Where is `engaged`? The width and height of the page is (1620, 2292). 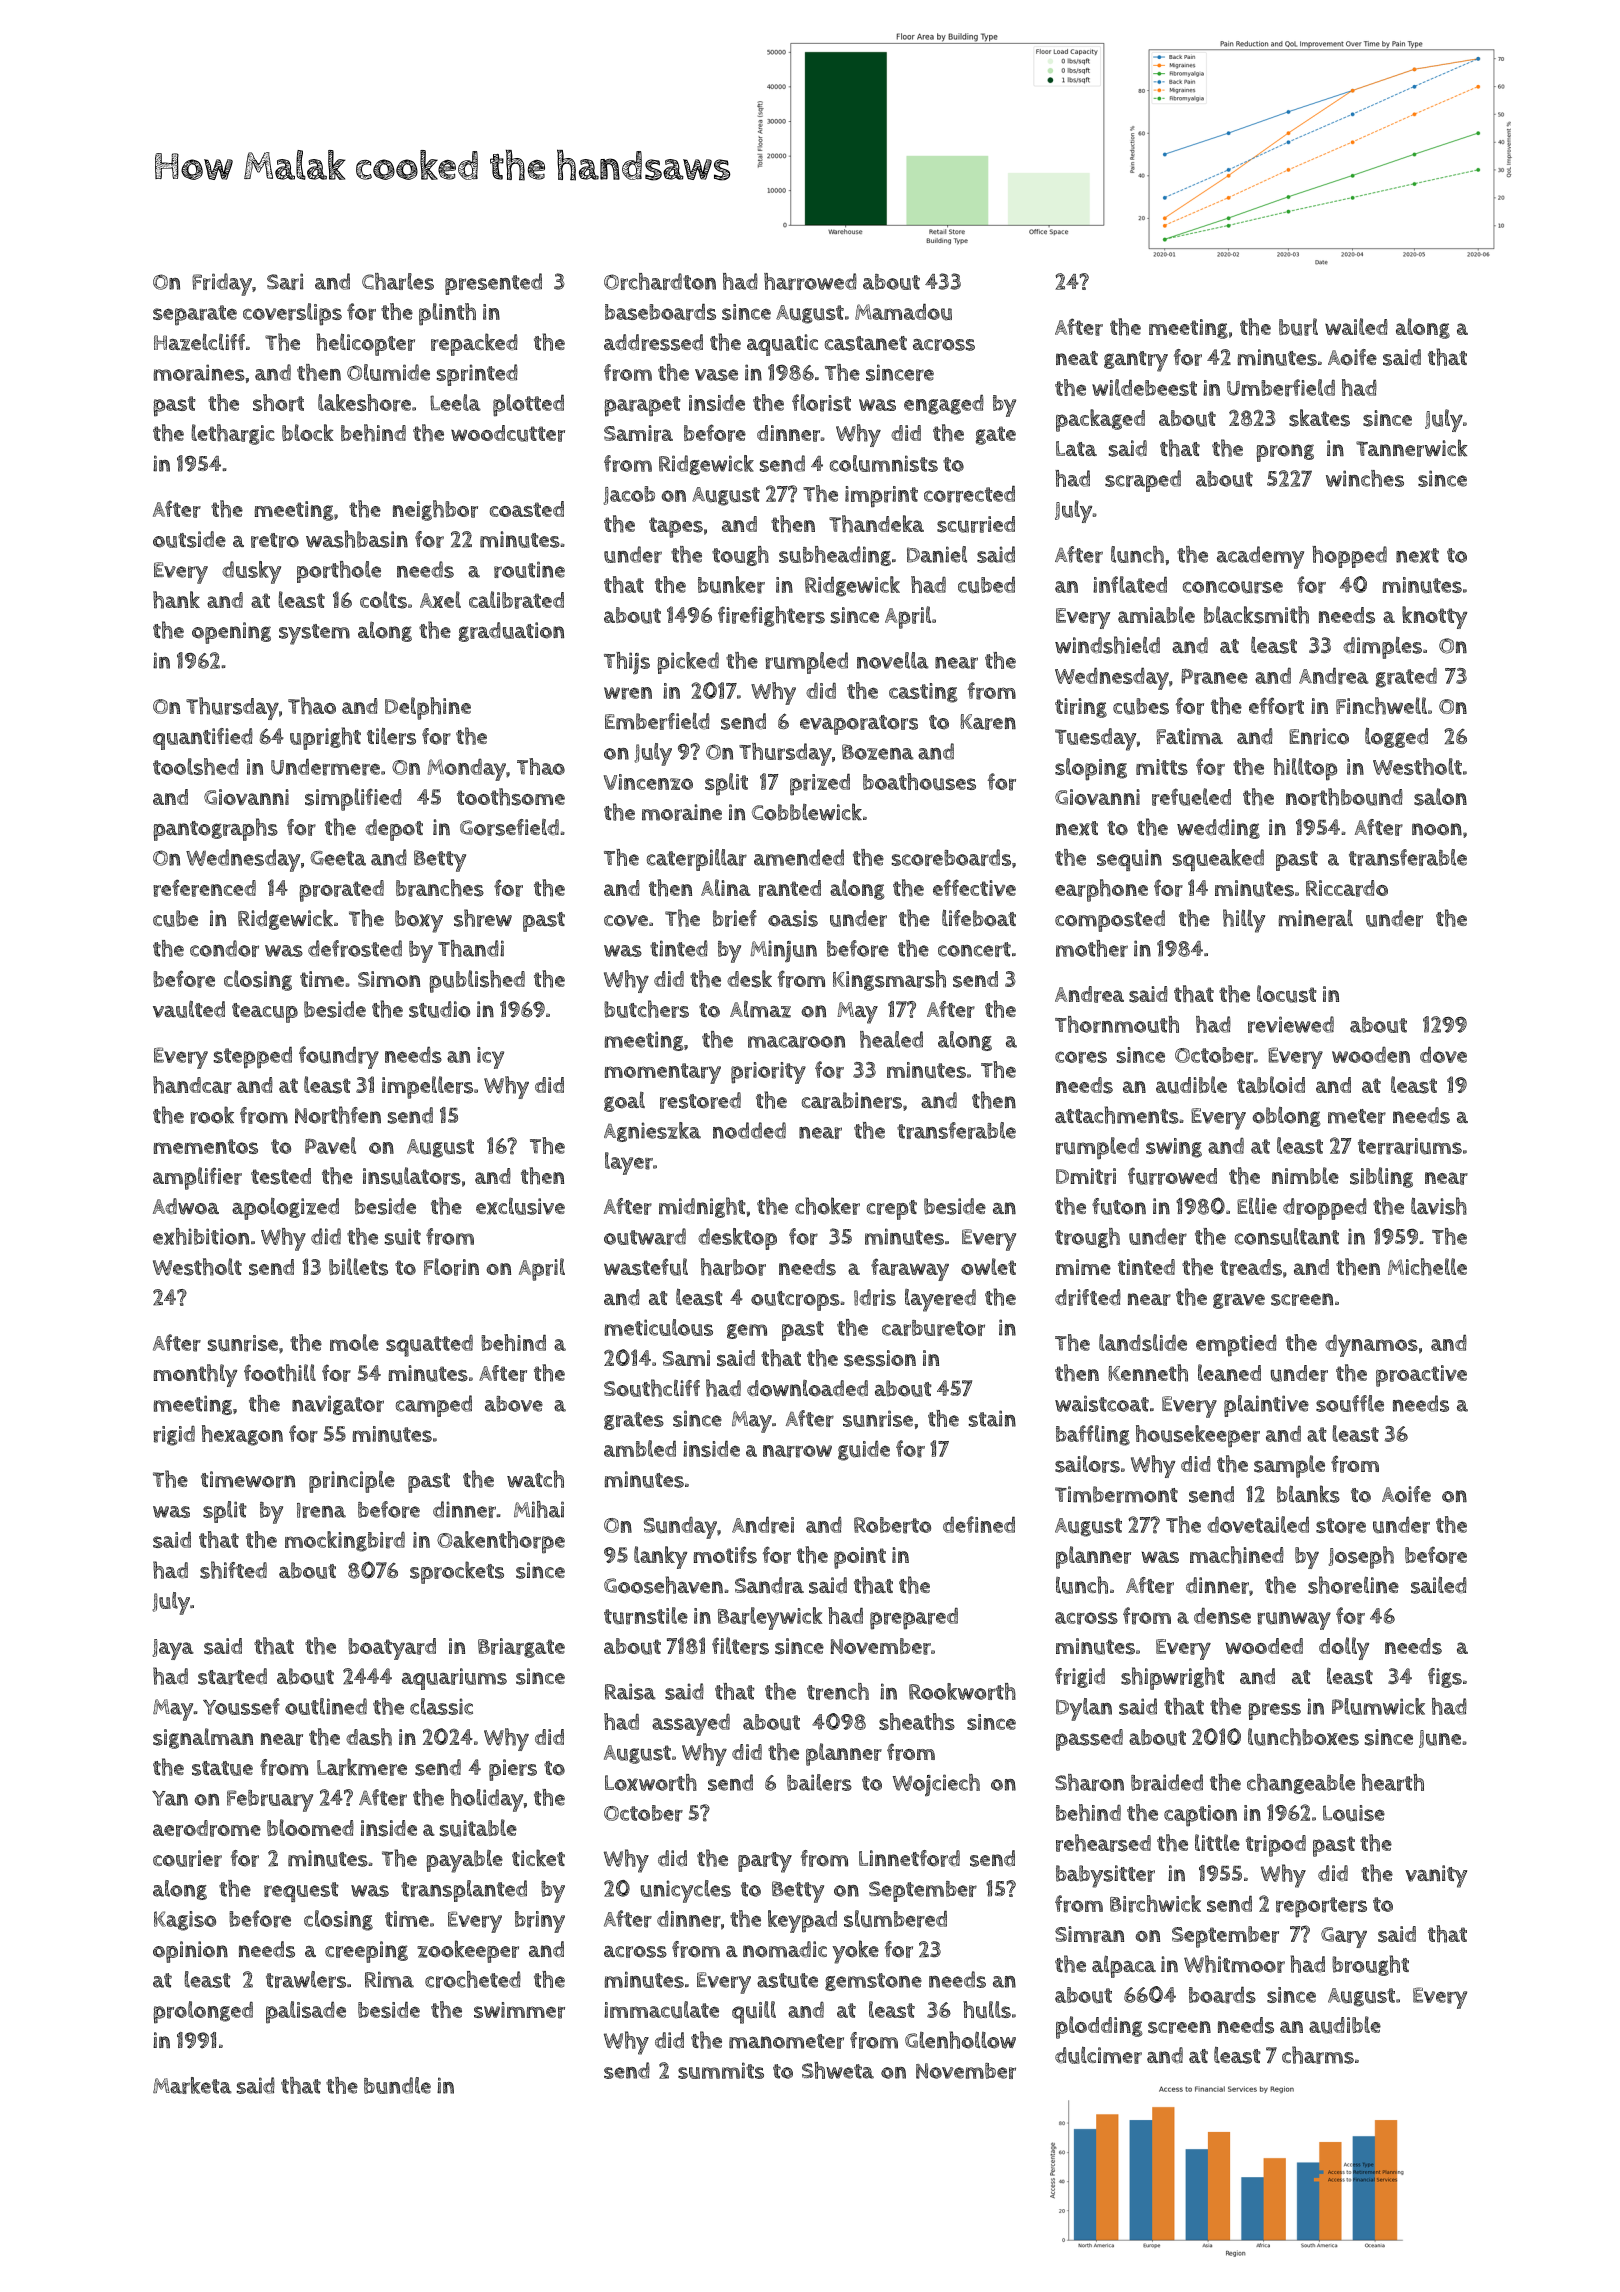 engaged is located at coordinates (944, 405).
